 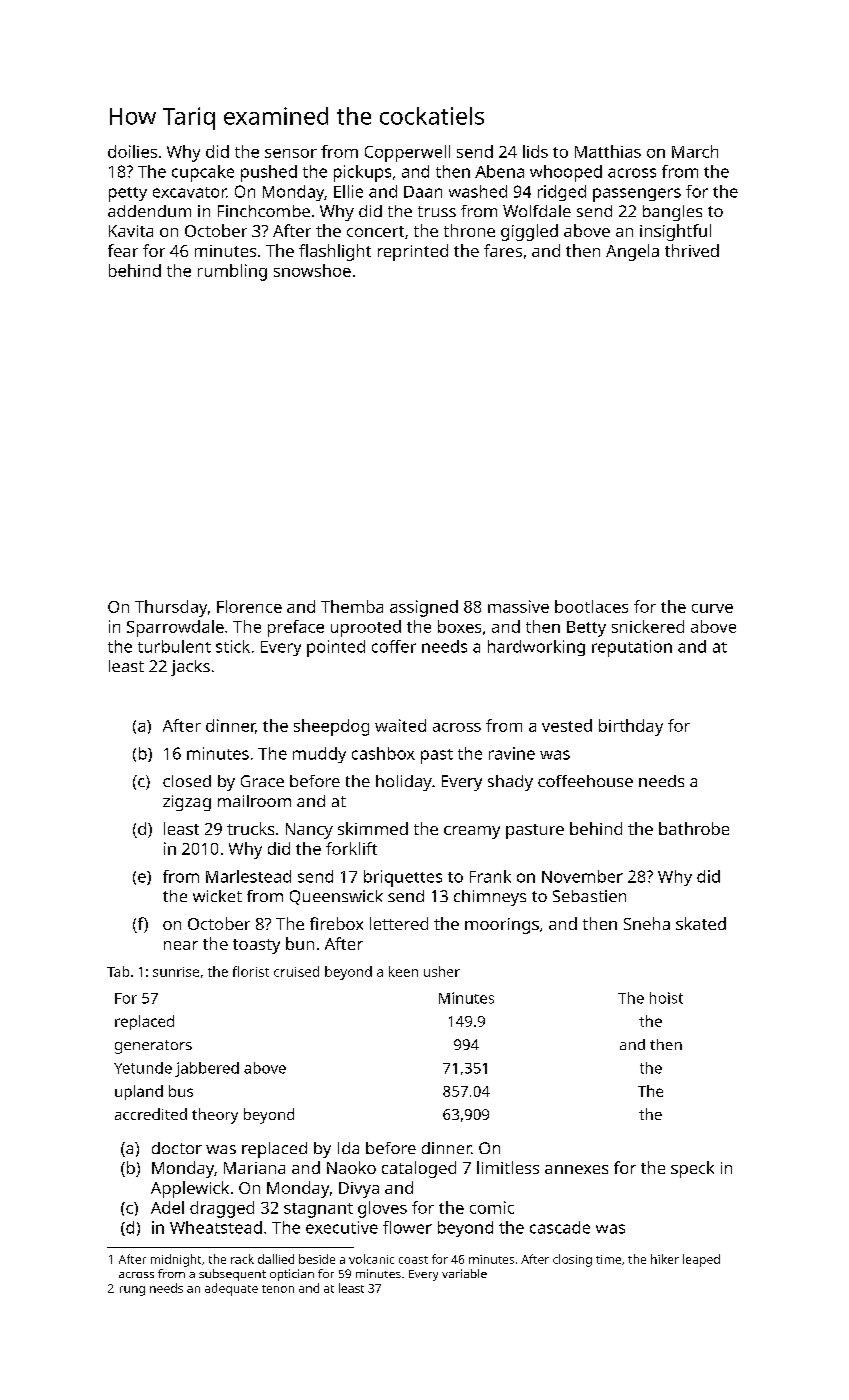 I want to click on bootlaces, so click(x=591, y=606).
